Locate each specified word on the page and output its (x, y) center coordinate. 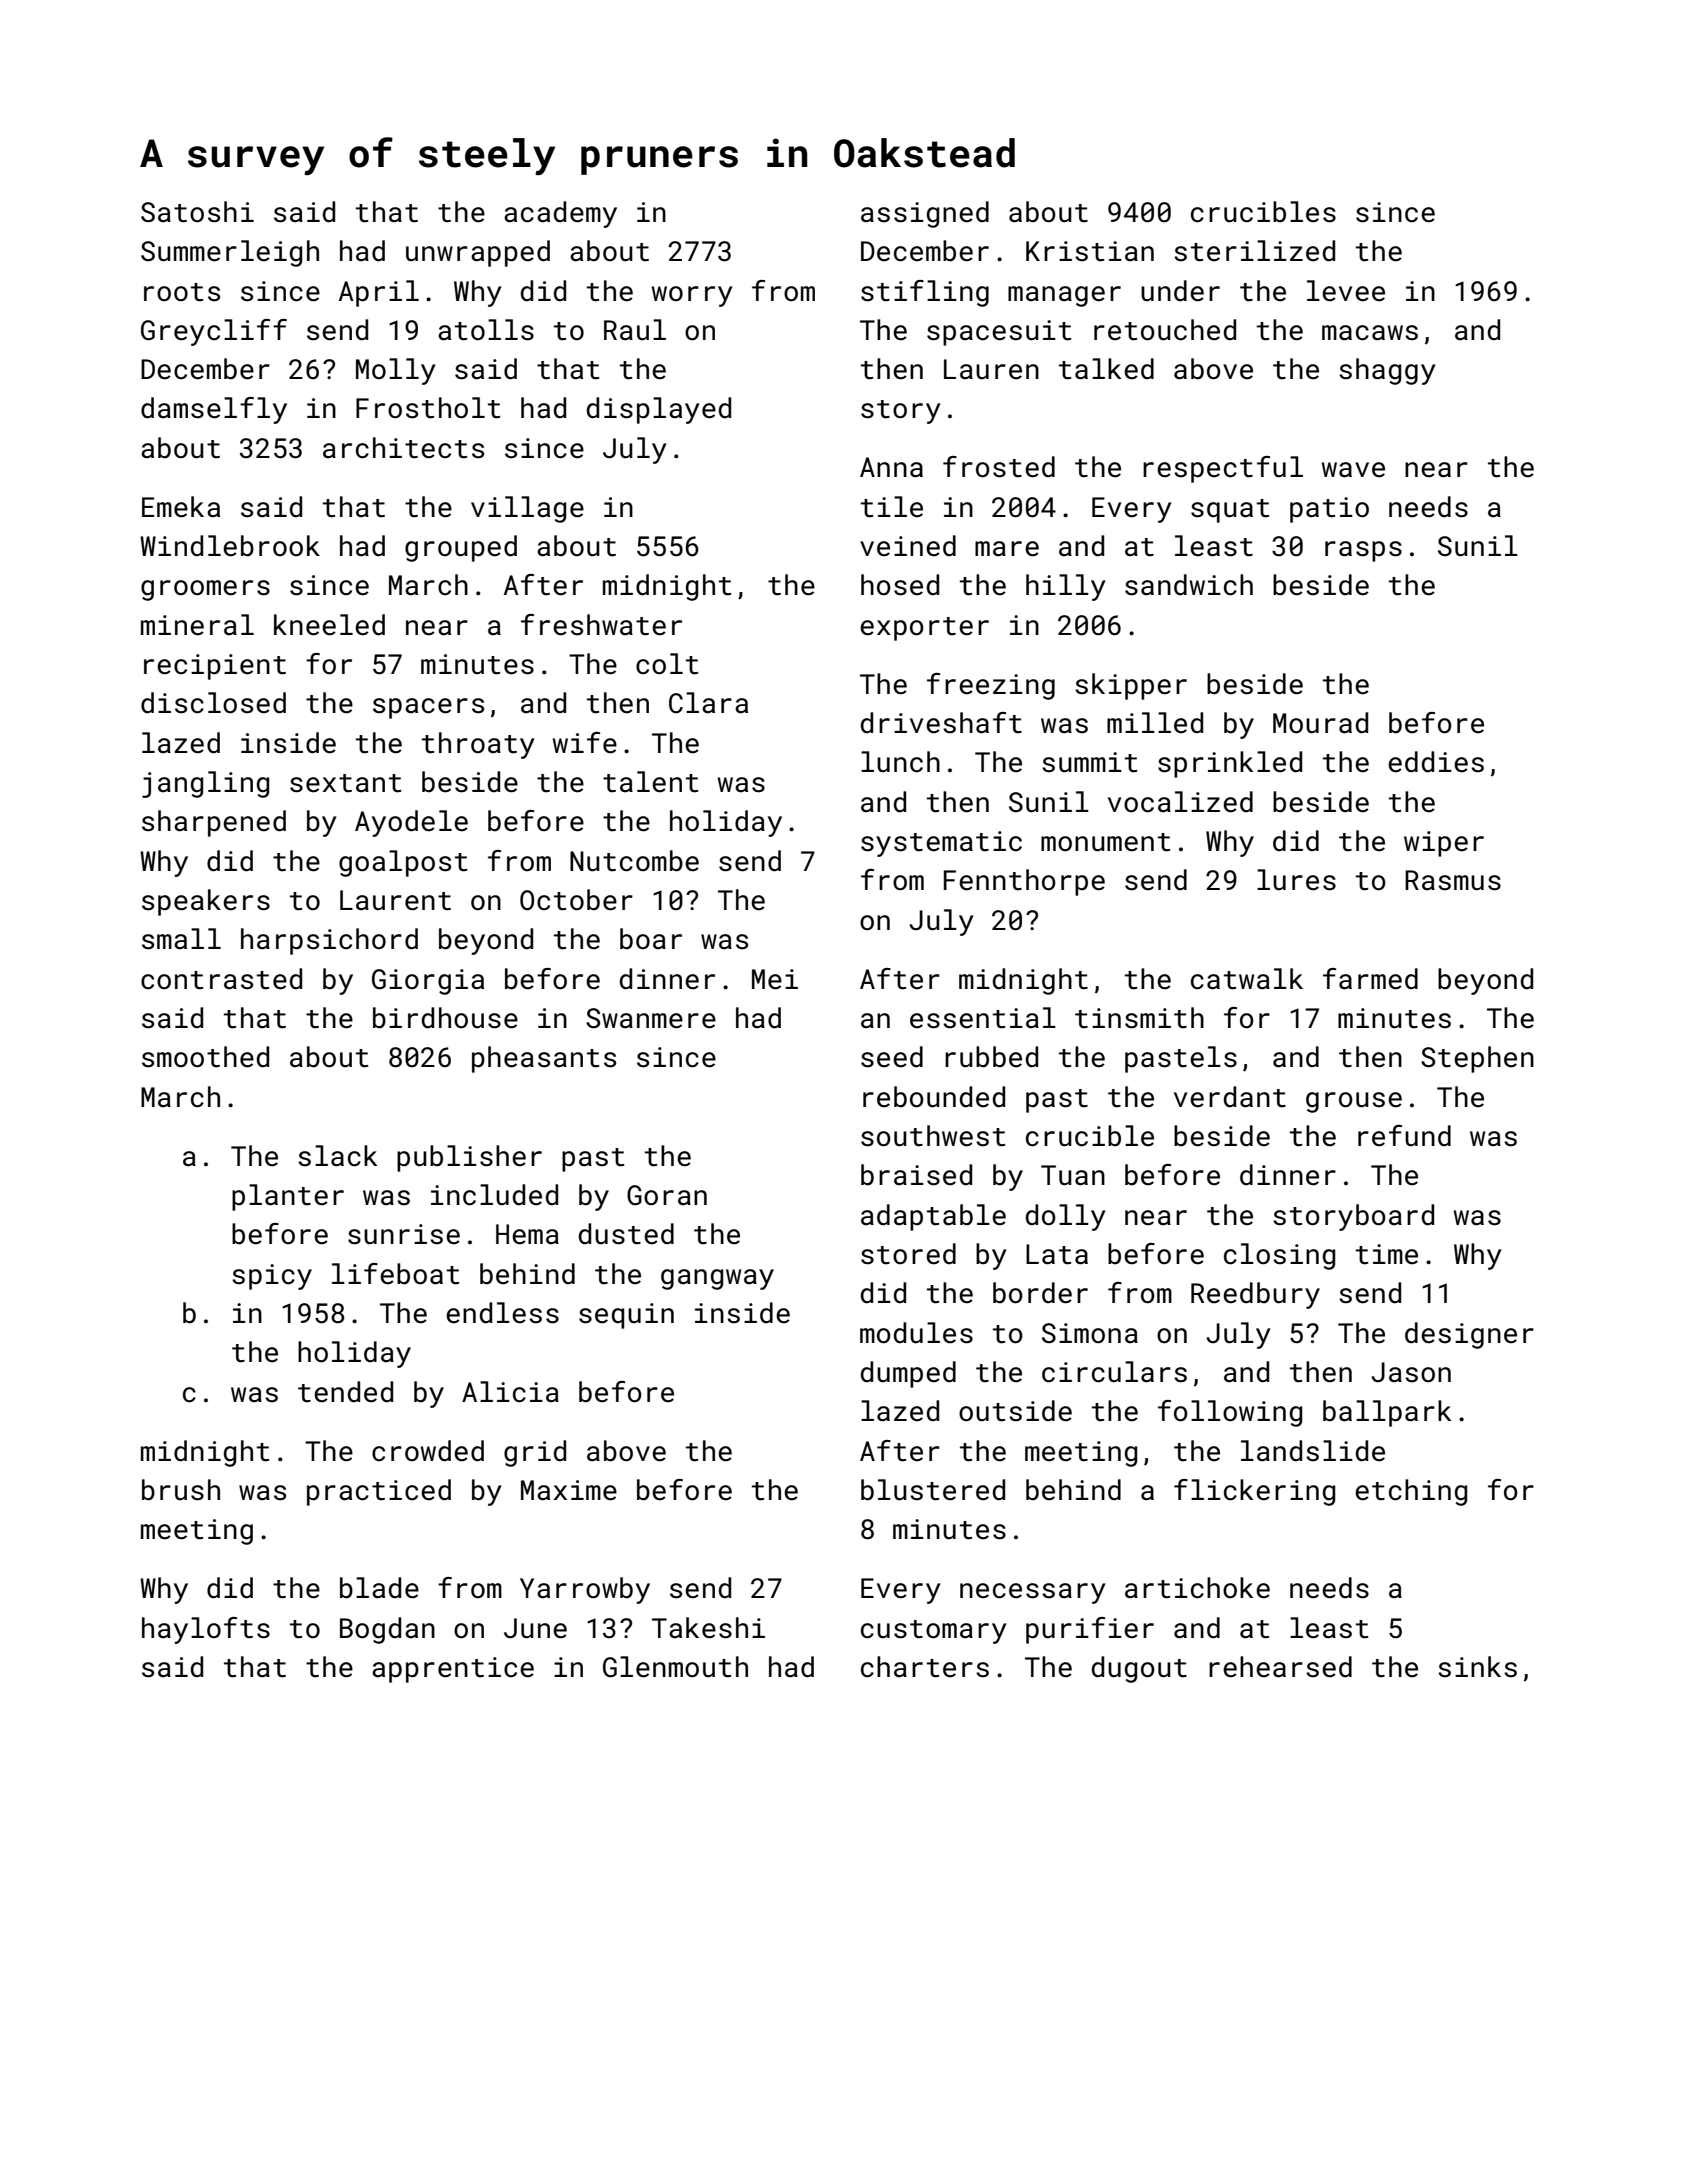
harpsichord (329, 941)
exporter (924, 629)
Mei (775, 979)
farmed (1370, 979)
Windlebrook (230, 546)
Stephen (1477, 1059)
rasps (1363, 551)
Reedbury (1255, 1295)
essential (983, 1018)
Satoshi (197, 212)
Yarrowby (585, 1590)
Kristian (1090, 251)
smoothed (205, 1057)
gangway (717, 1279)
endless (502, 1313)
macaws (1370, 333)
